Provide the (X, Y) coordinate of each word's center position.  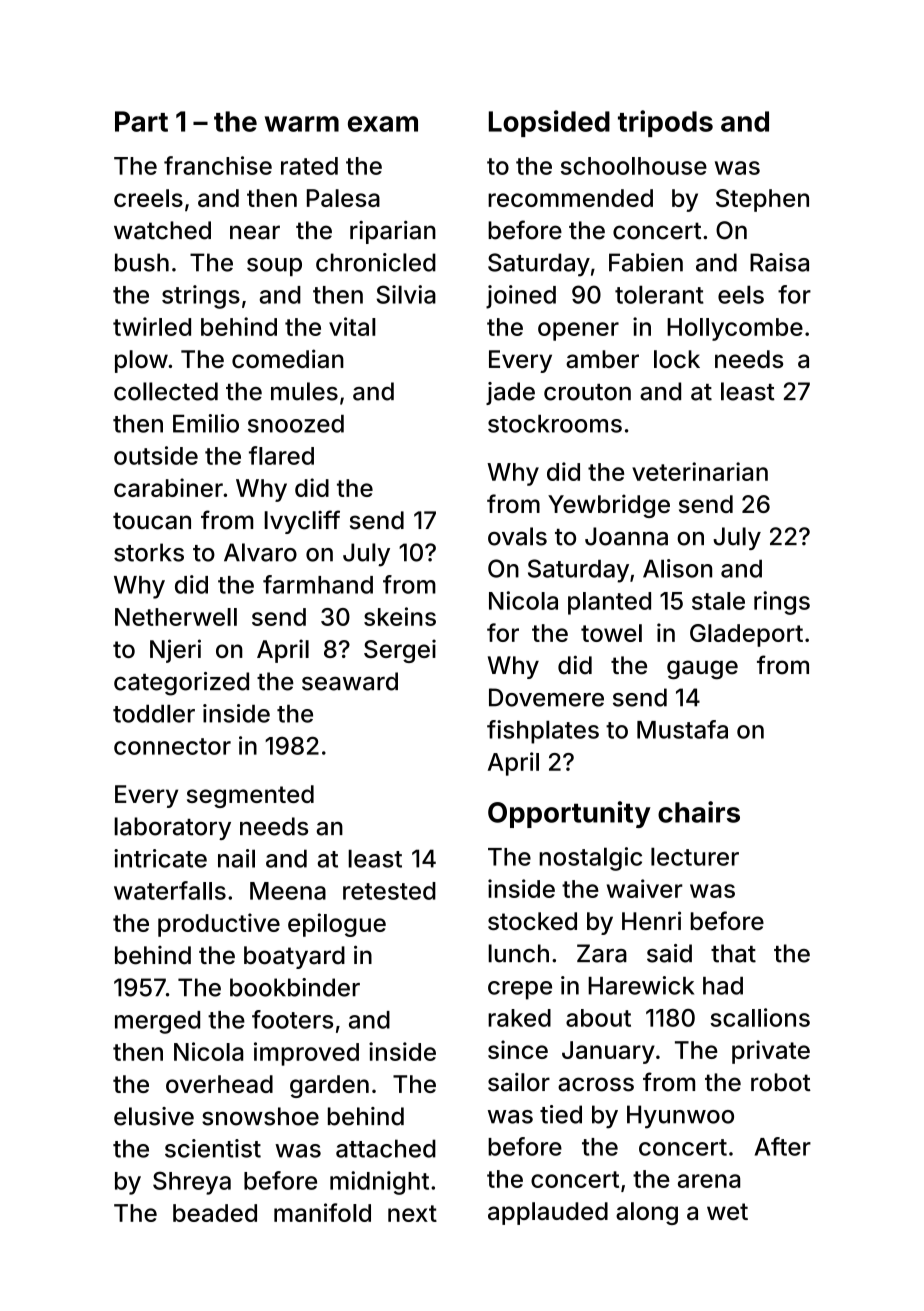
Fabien (646, 262)
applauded (548, 1213)
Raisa (779, 262)
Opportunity (569, 814)
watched (162, 230)
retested (389, 891)
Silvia (406, 294)
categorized (181, 684)
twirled (152, 326)
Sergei (400, 651)
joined (521, 297)
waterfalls (170, 890)
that (733, 953)
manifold (322, 1212)
